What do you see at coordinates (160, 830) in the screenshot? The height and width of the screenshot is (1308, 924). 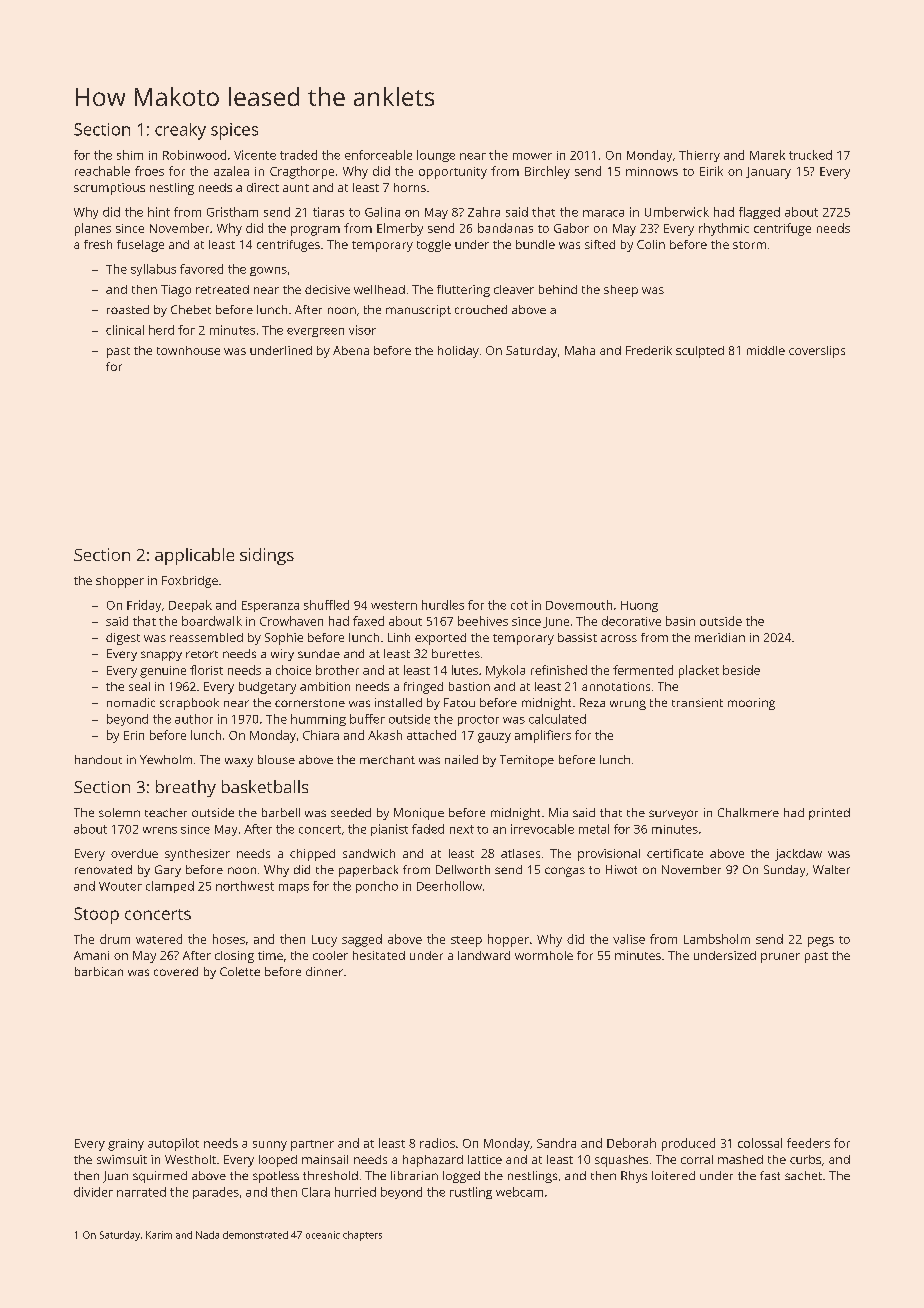 I see `wrens` at bounding box center [160, 830].
